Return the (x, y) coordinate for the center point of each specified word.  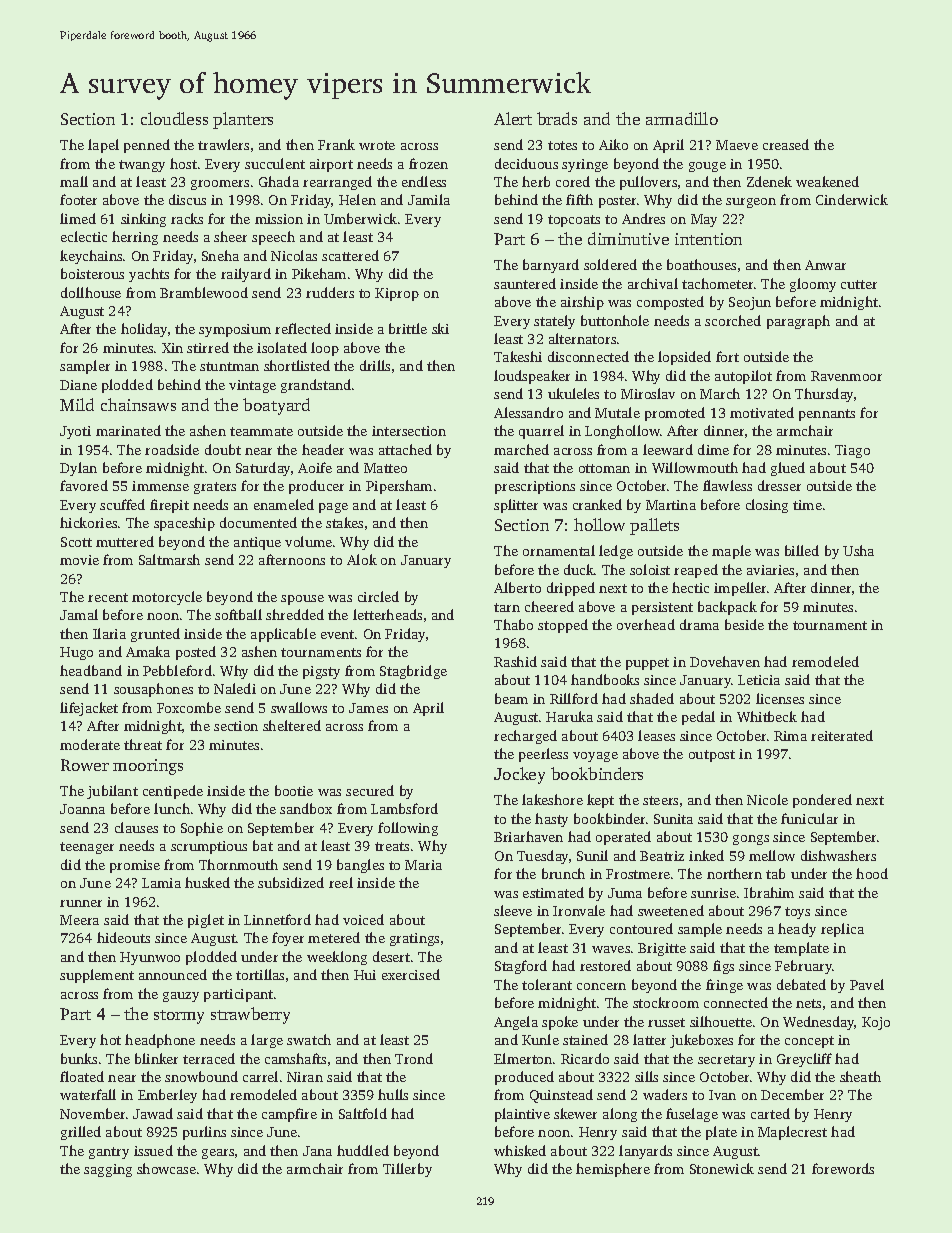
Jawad (153, 1113)
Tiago (852, 451)
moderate (90, 744)
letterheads (387, 614)
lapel (103, 146)
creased (786, 144)
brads (557, 118)
